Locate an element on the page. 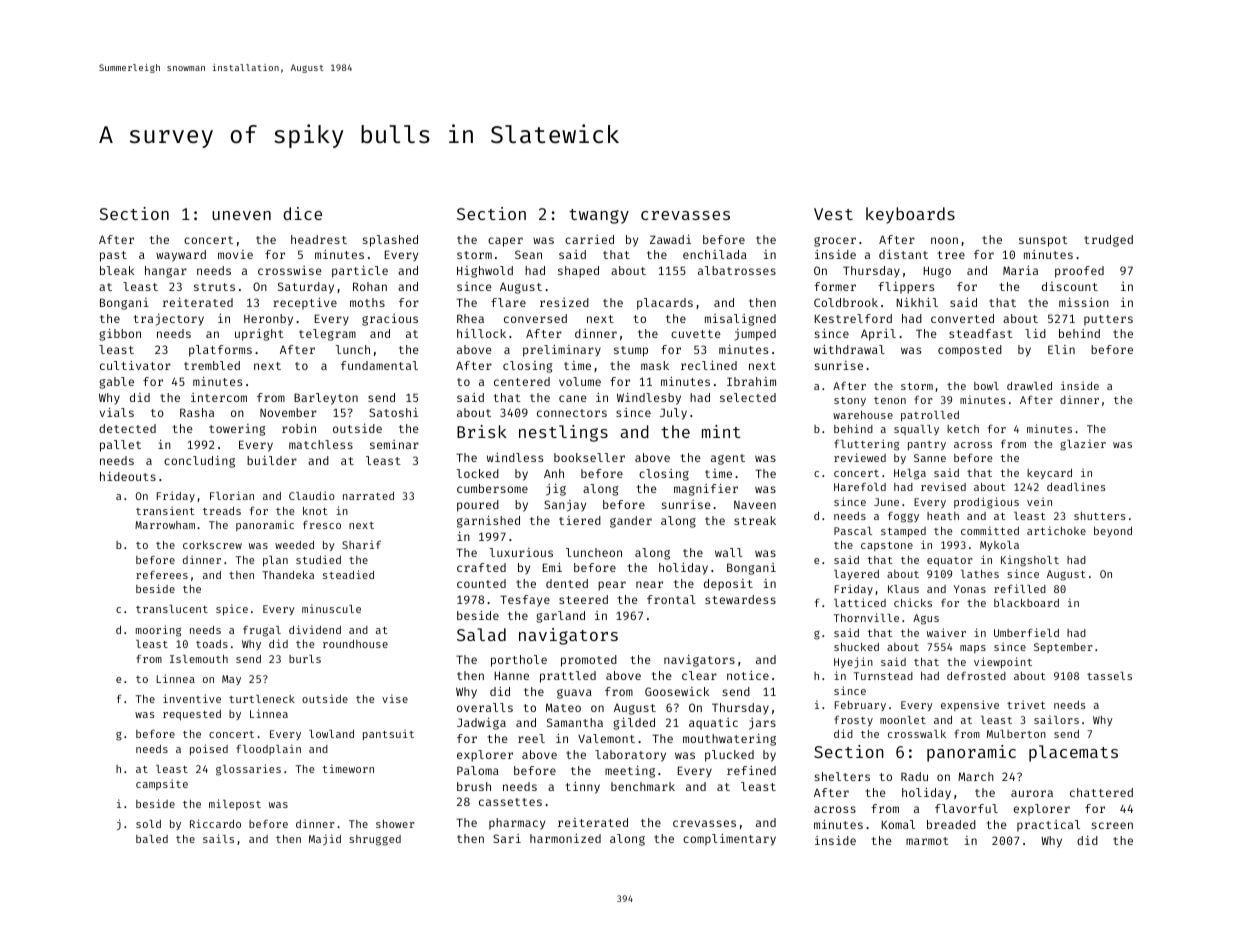  Helga is located at coordinates (910, 474).
